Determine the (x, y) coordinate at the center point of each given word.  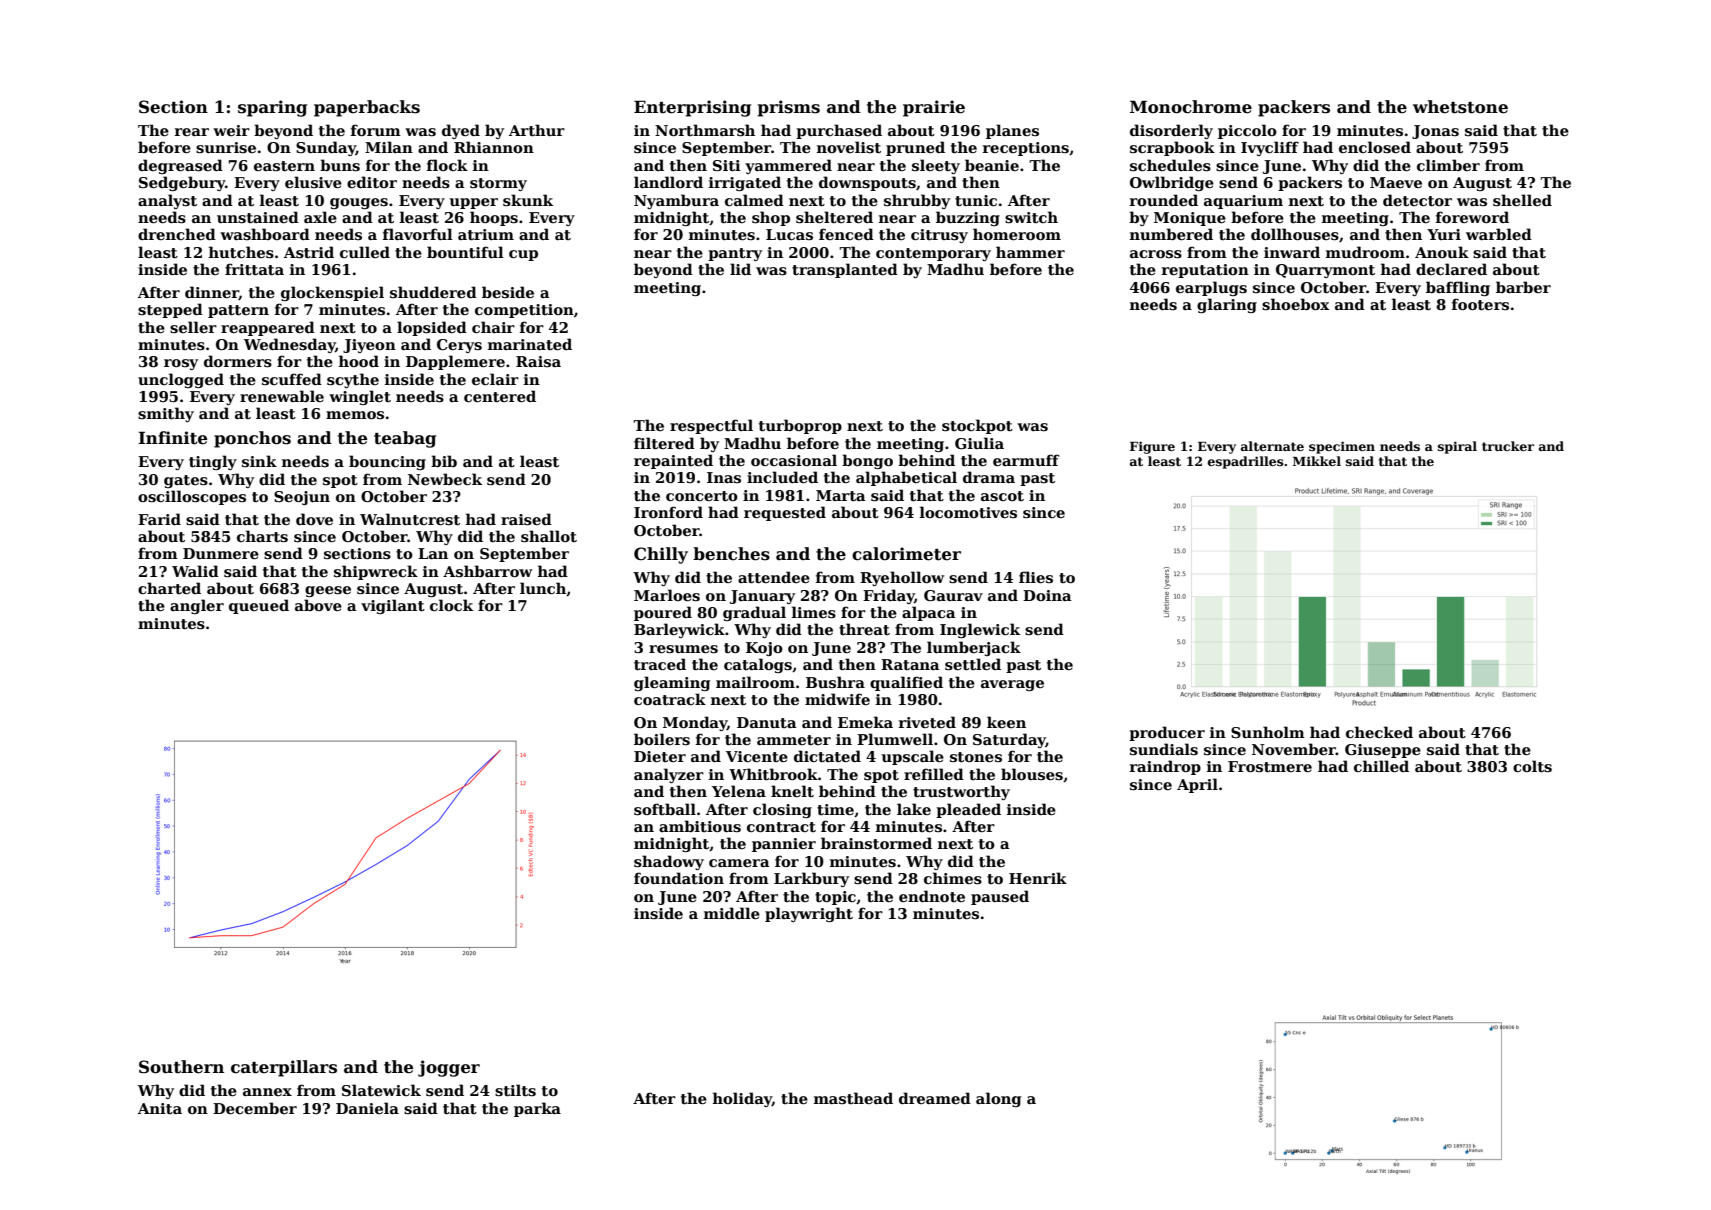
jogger (449, 1068)
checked (1379, 732)
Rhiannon (494, 147)
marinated (530, 344)
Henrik (1038, 878)
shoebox (1296, 304)
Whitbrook (773, 774)
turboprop (800, 426)
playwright (809, 914)
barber (1523, 287)
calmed (754, 200)
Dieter (660, 756)
